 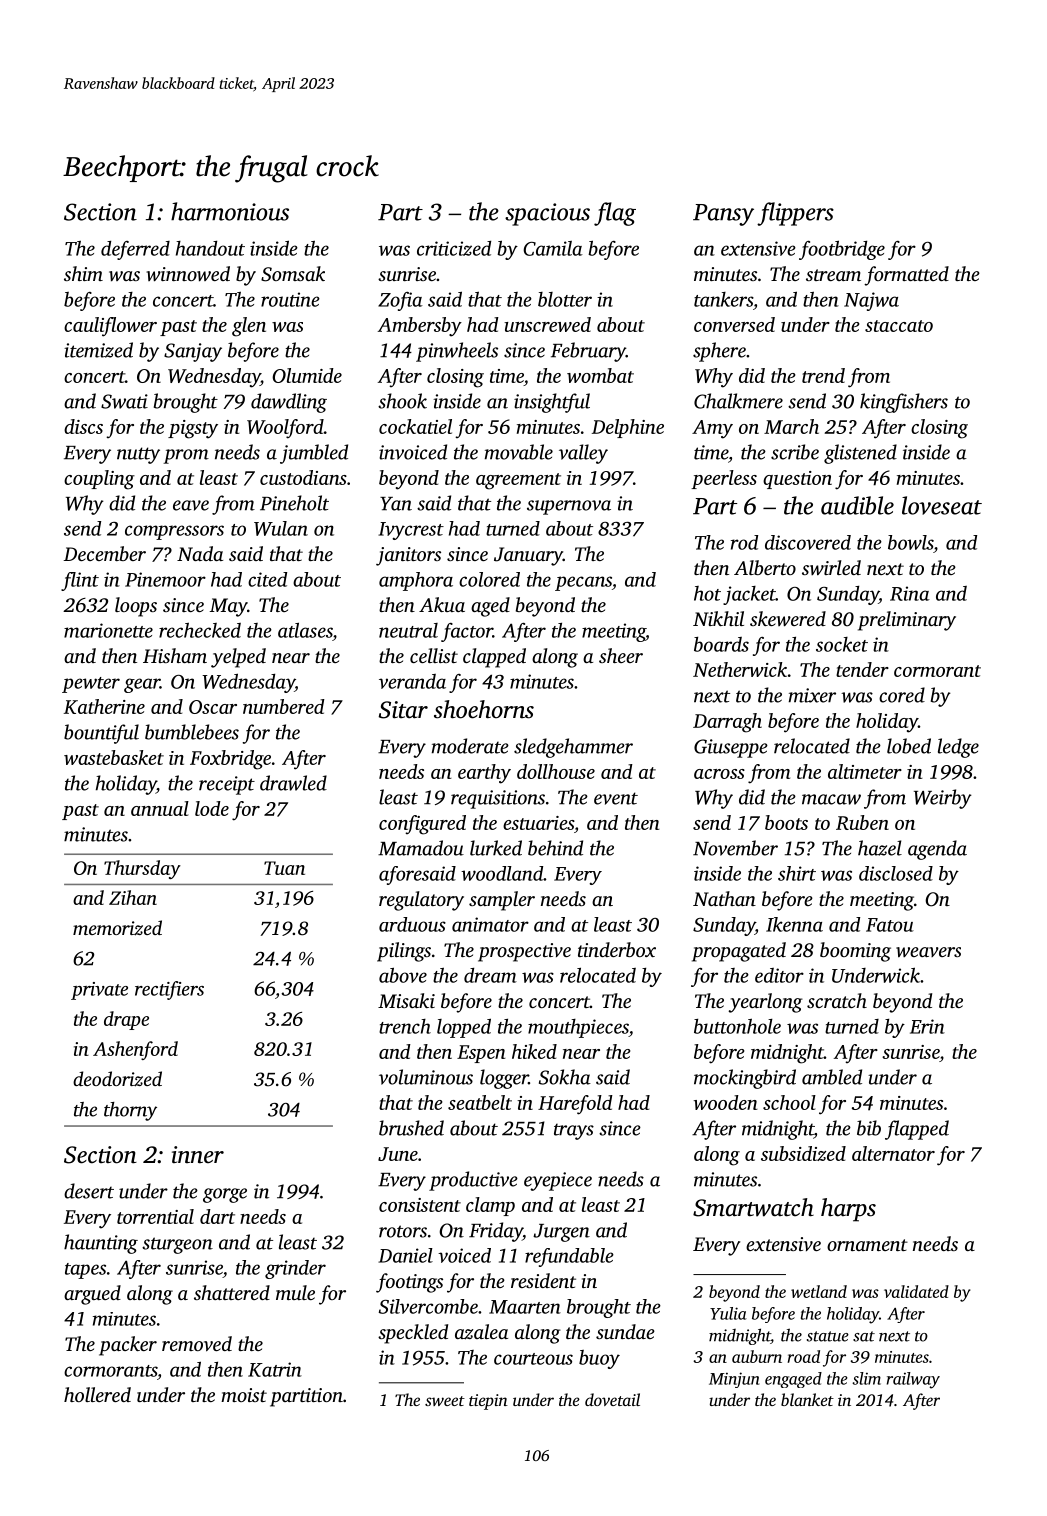 I want to click on blanket, so click(x=807, y=1399).
